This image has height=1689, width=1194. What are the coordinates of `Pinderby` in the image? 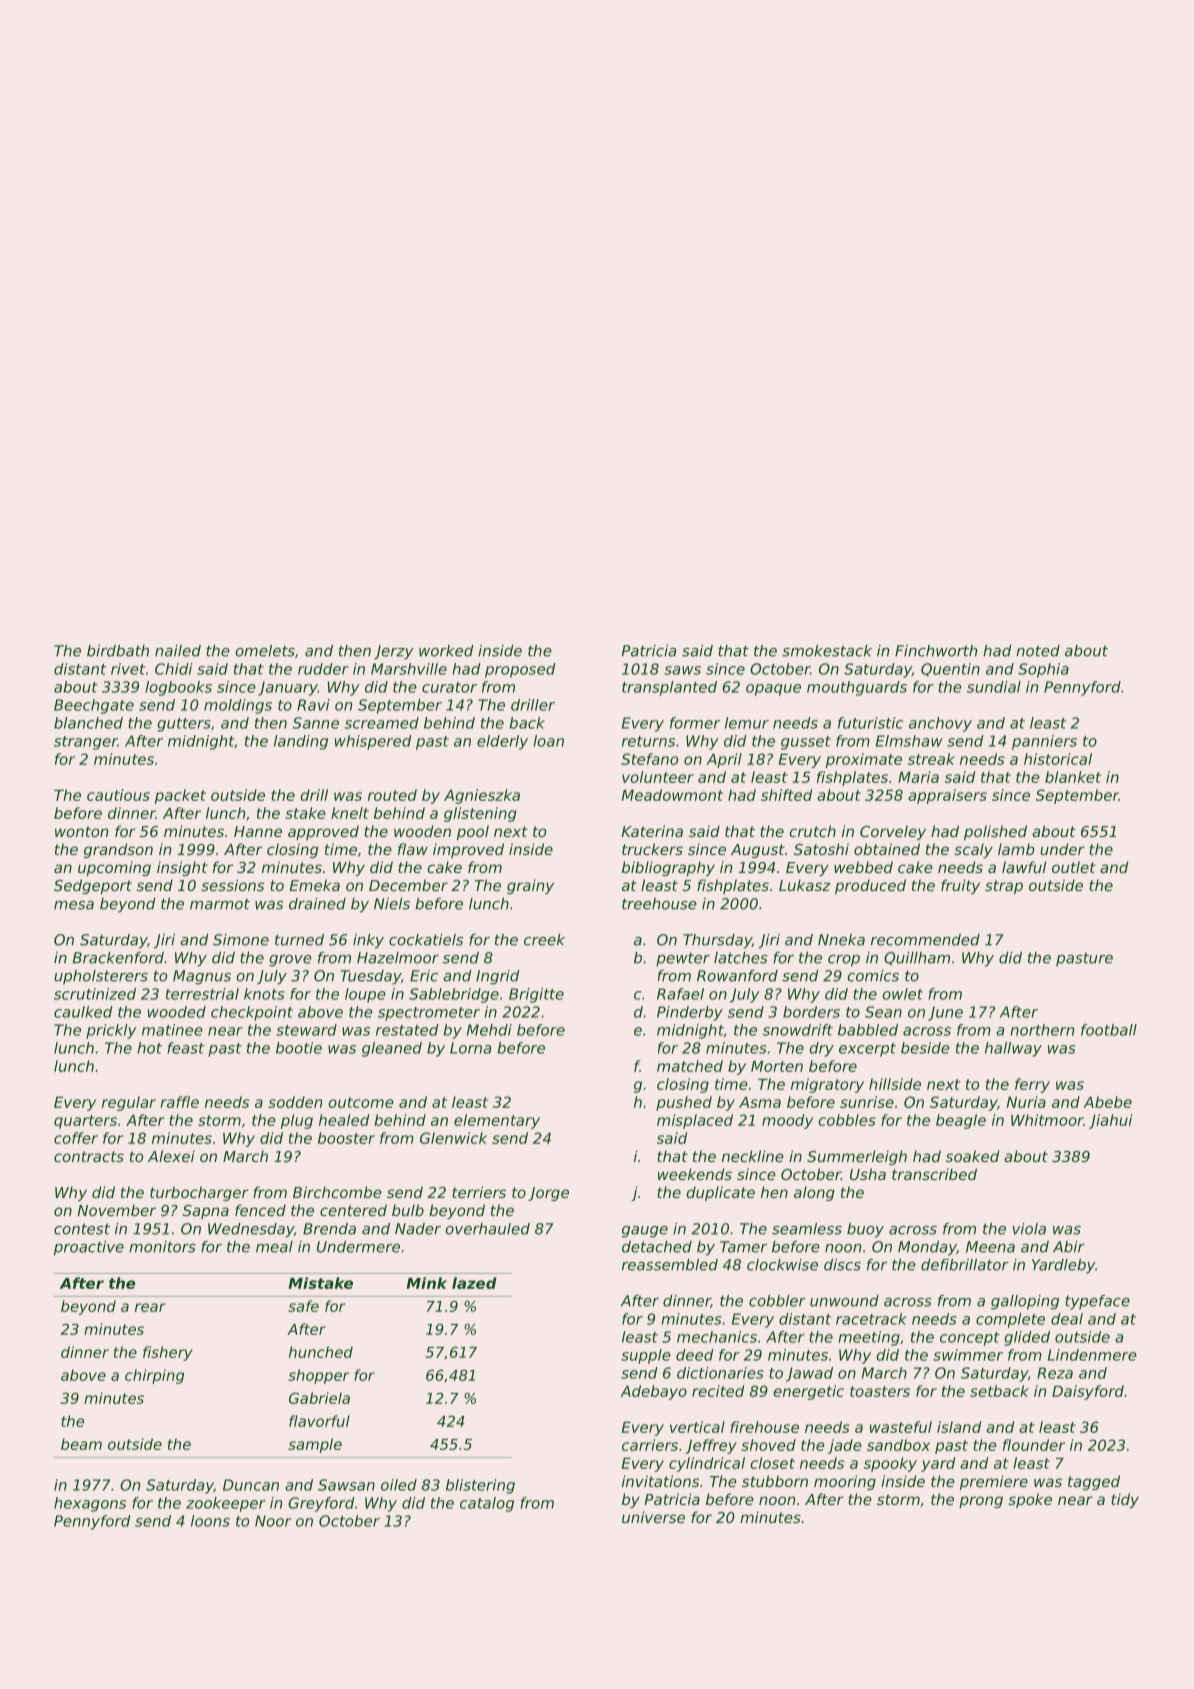 It's located at (690, 1013).
